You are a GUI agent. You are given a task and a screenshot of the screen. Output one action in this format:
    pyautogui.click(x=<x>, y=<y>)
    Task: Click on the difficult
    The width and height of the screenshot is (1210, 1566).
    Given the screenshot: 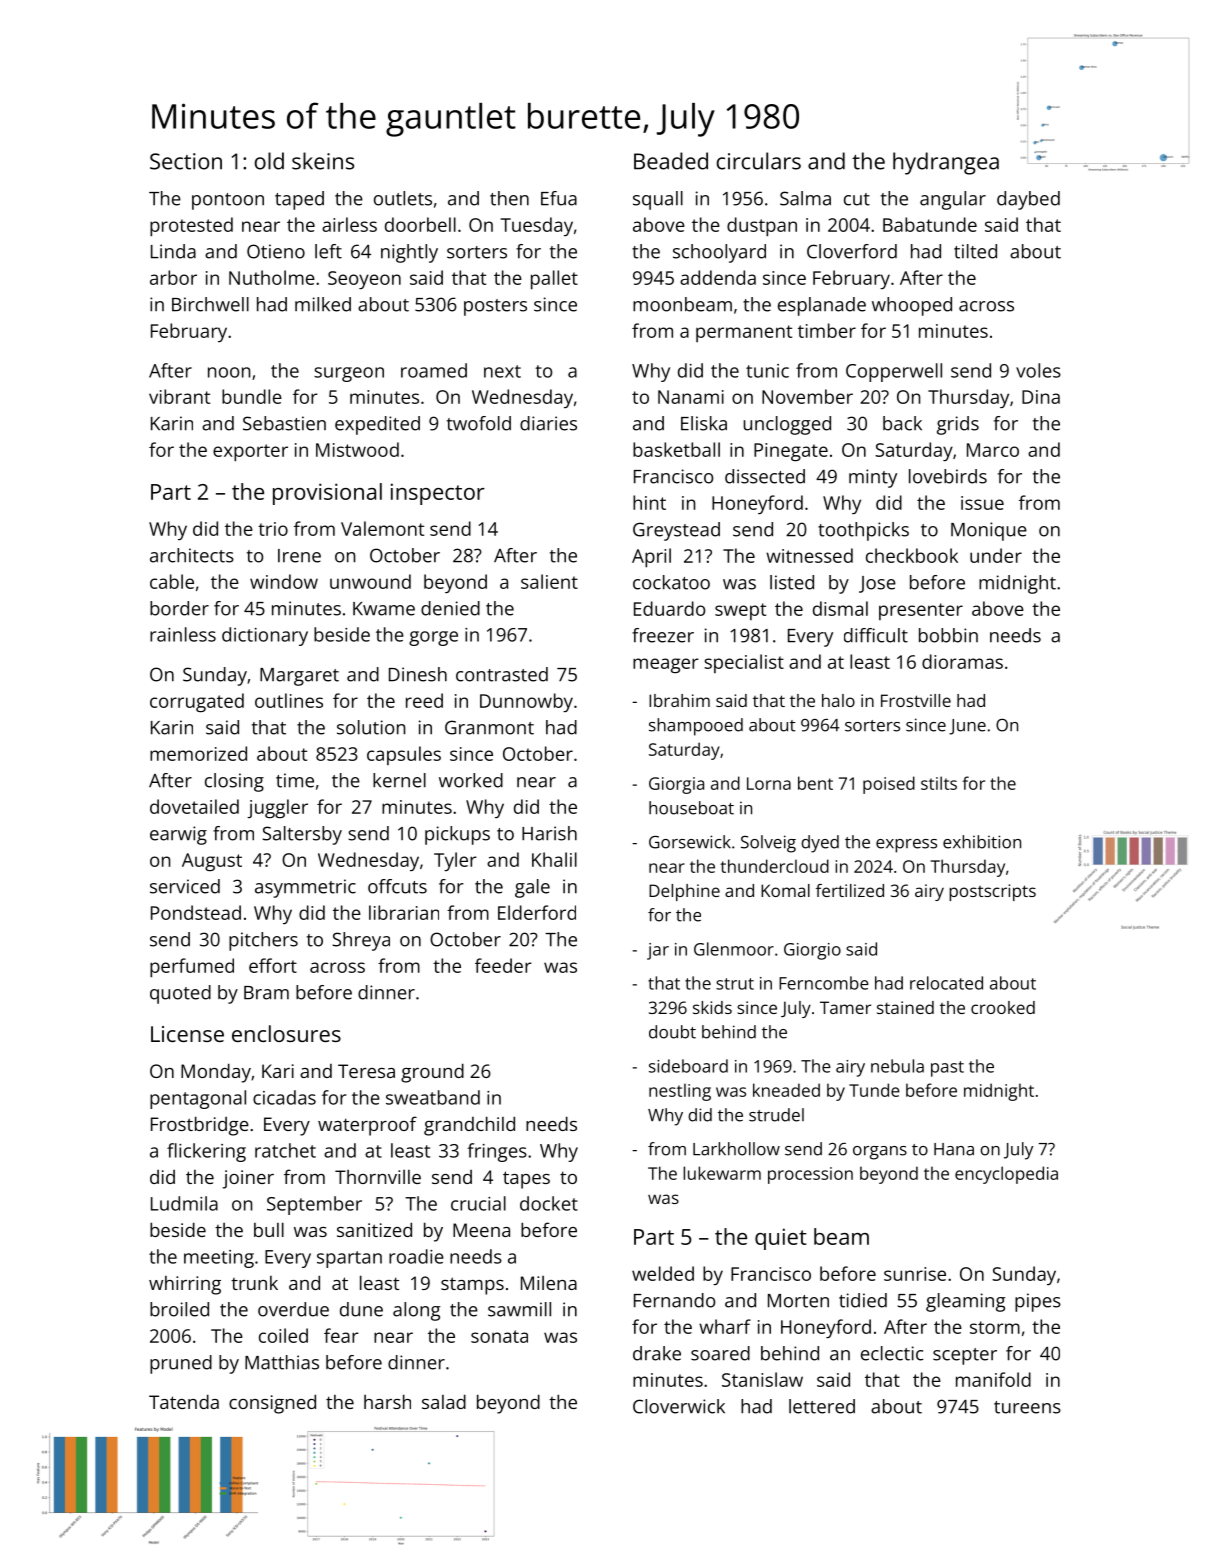 What is the action you would take?
    pyautogui.click(x=876, y=635)
